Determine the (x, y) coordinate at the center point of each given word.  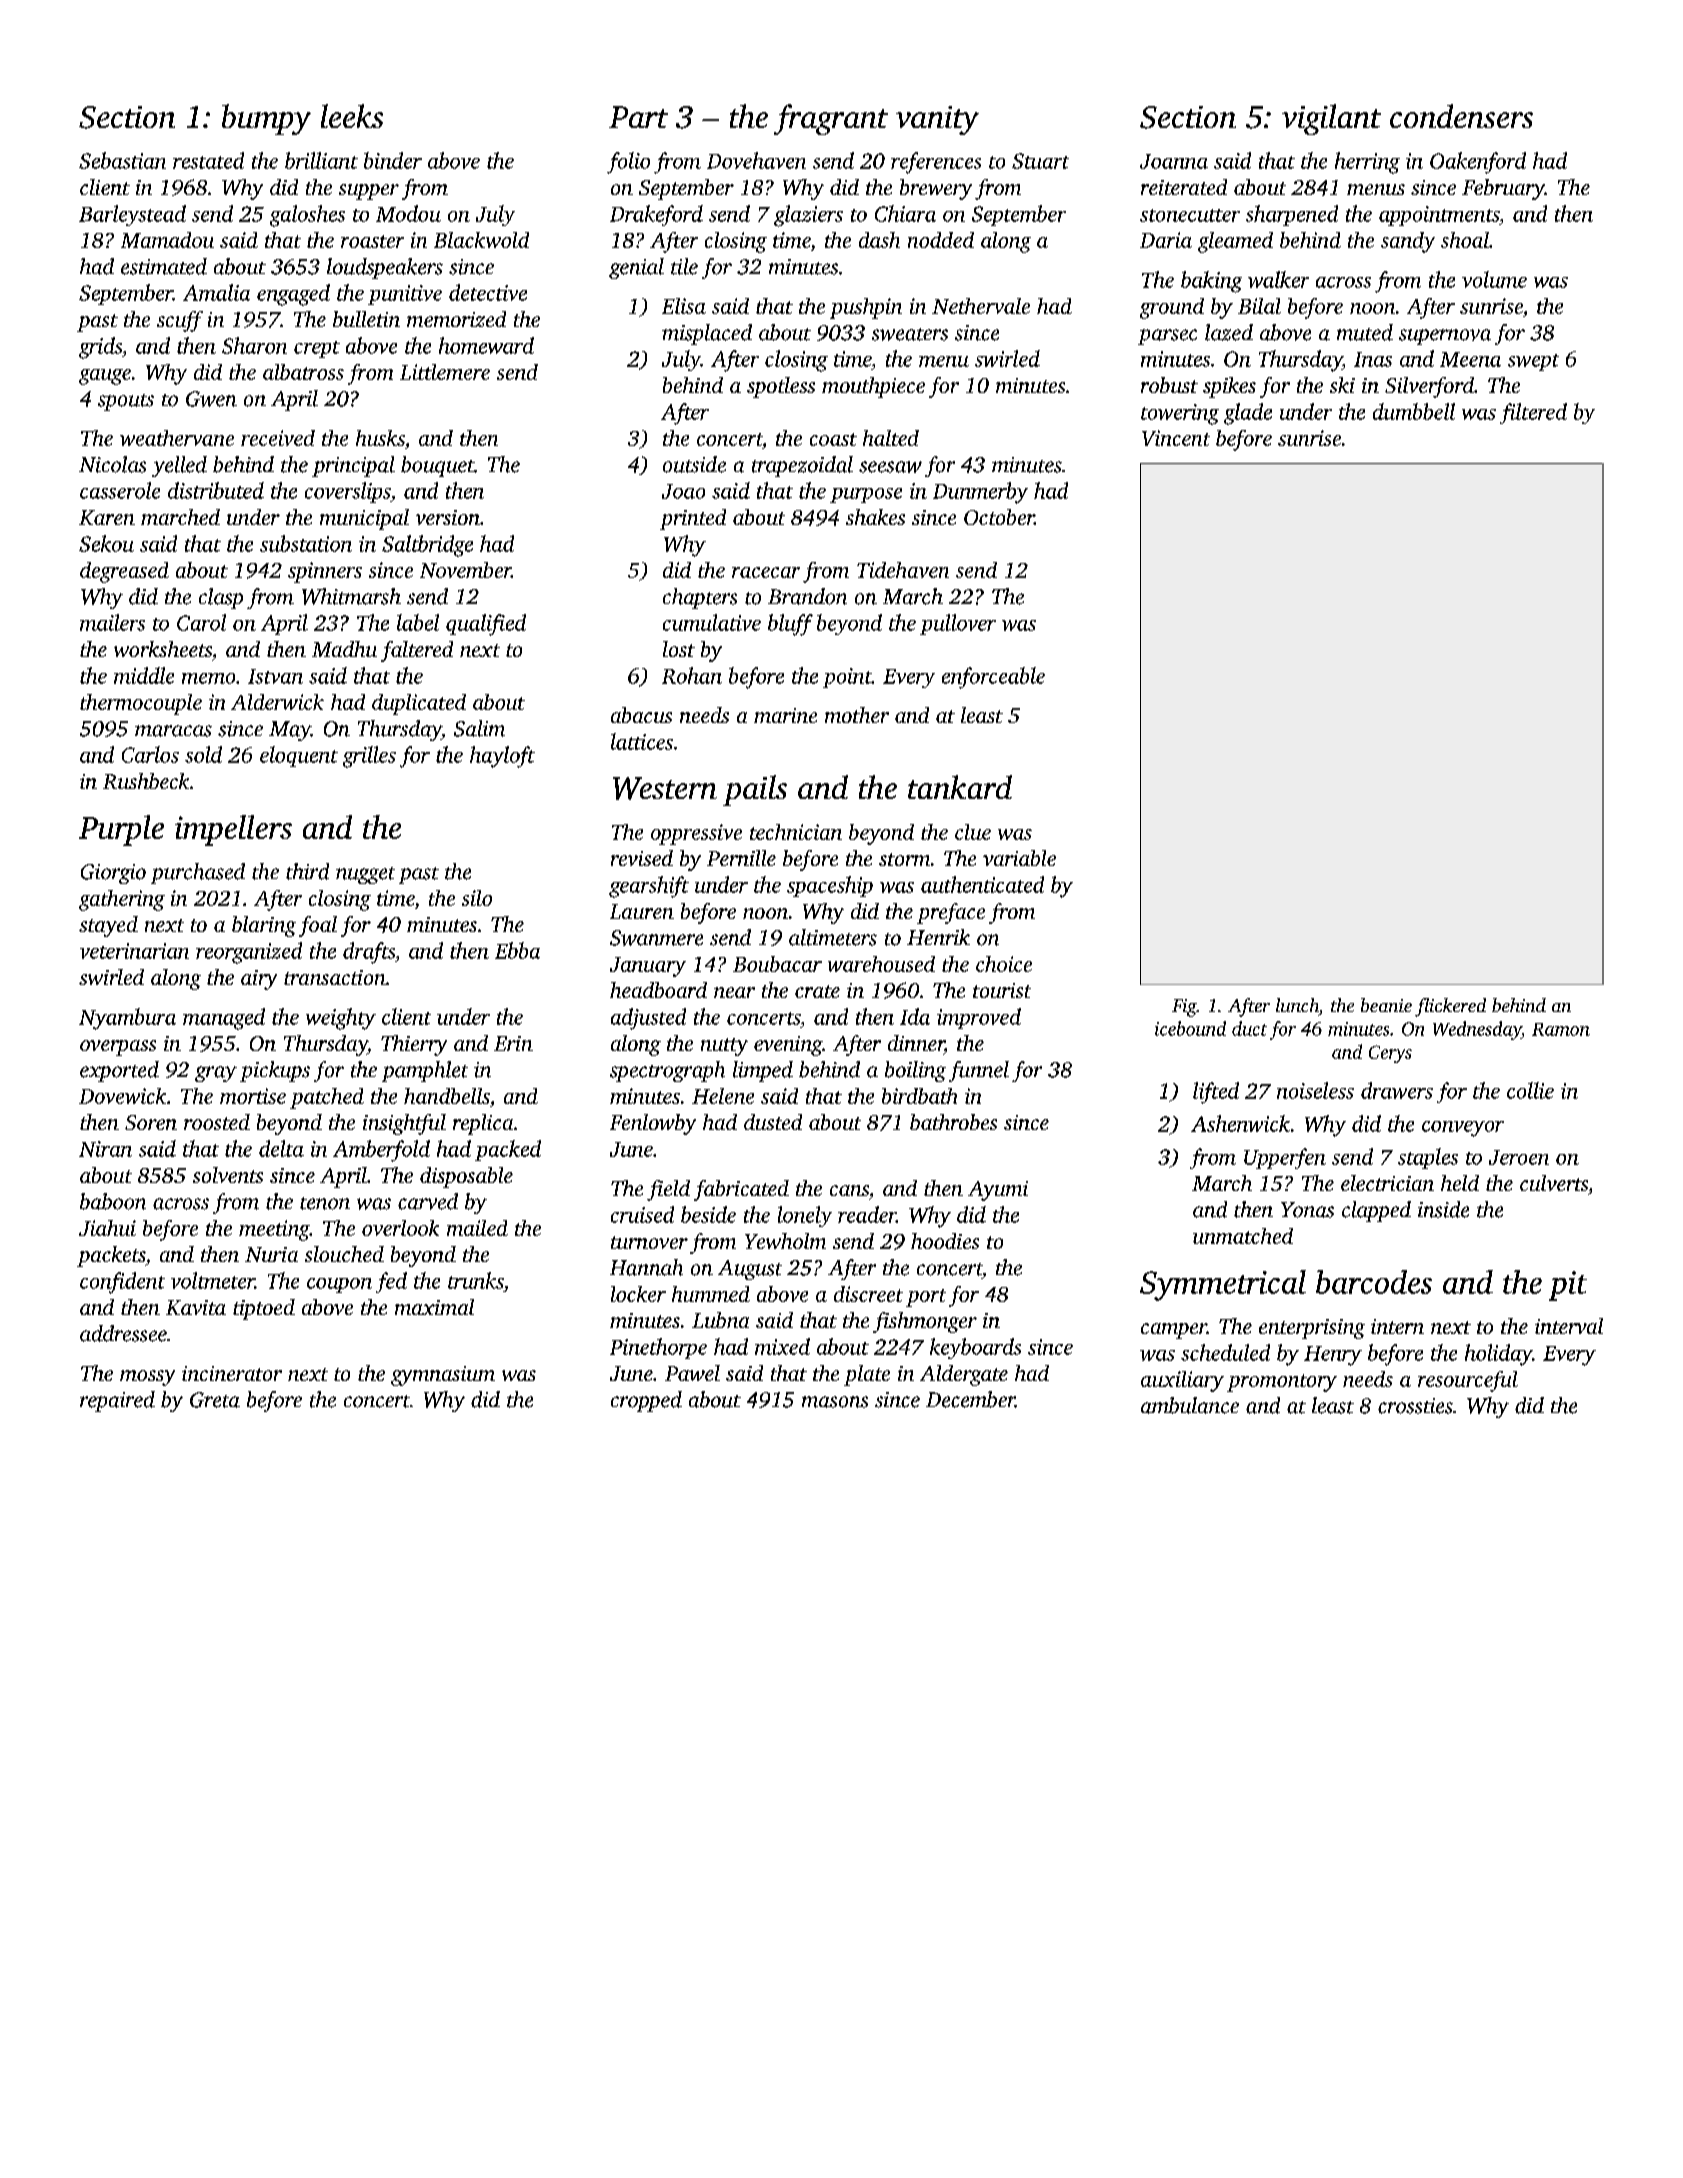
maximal (434, 1307)
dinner (916, 1043)
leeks (352, 116)
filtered (1533, 413)
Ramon (1561, 1029)
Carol (201, 622)
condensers (1461, 116)
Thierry (414, 1045)
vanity (937, 120)
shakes (875, 517)
